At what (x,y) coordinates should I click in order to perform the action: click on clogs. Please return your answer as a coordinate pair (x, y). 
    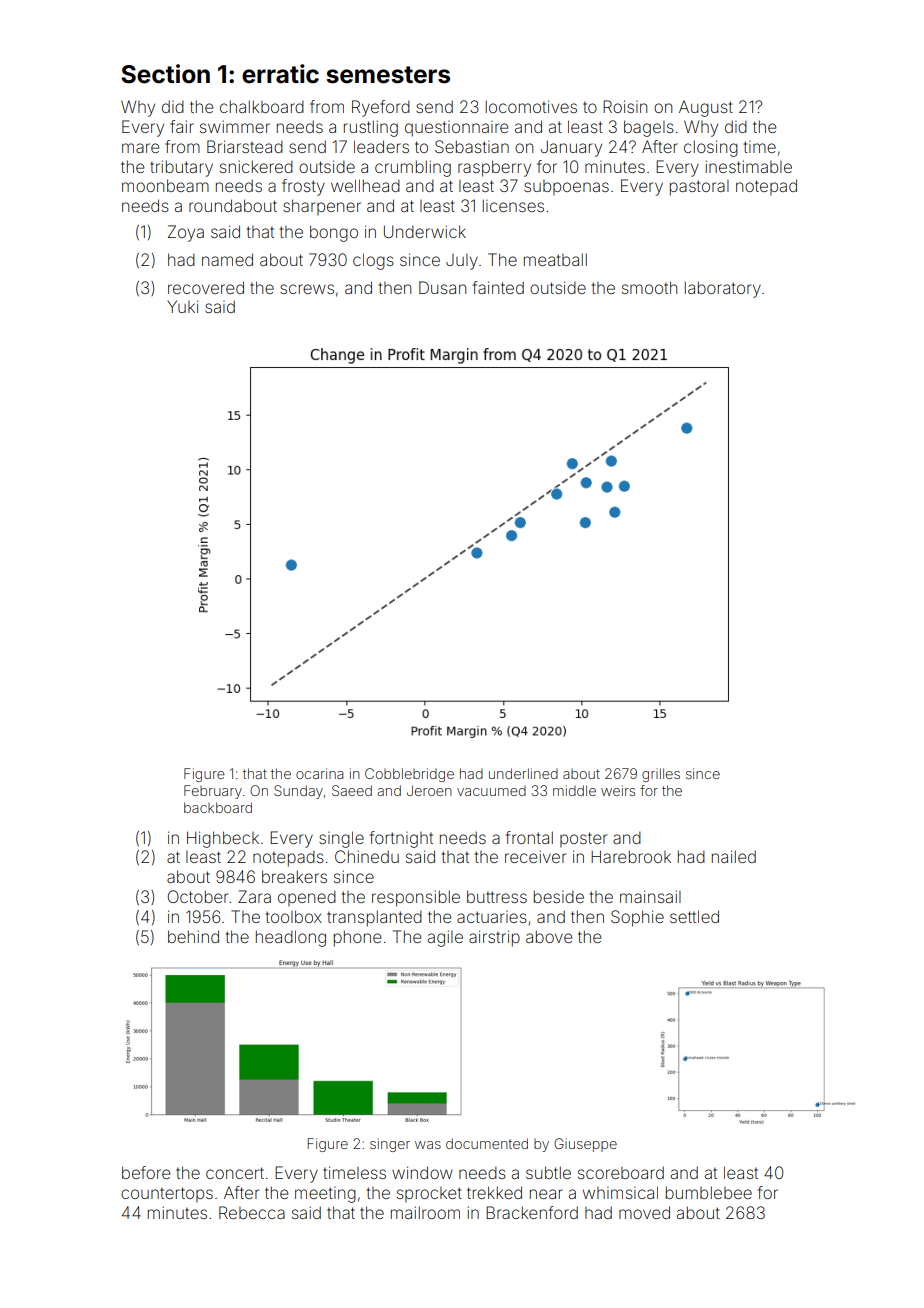
    Looking at the image, I should click on (373, 261).
